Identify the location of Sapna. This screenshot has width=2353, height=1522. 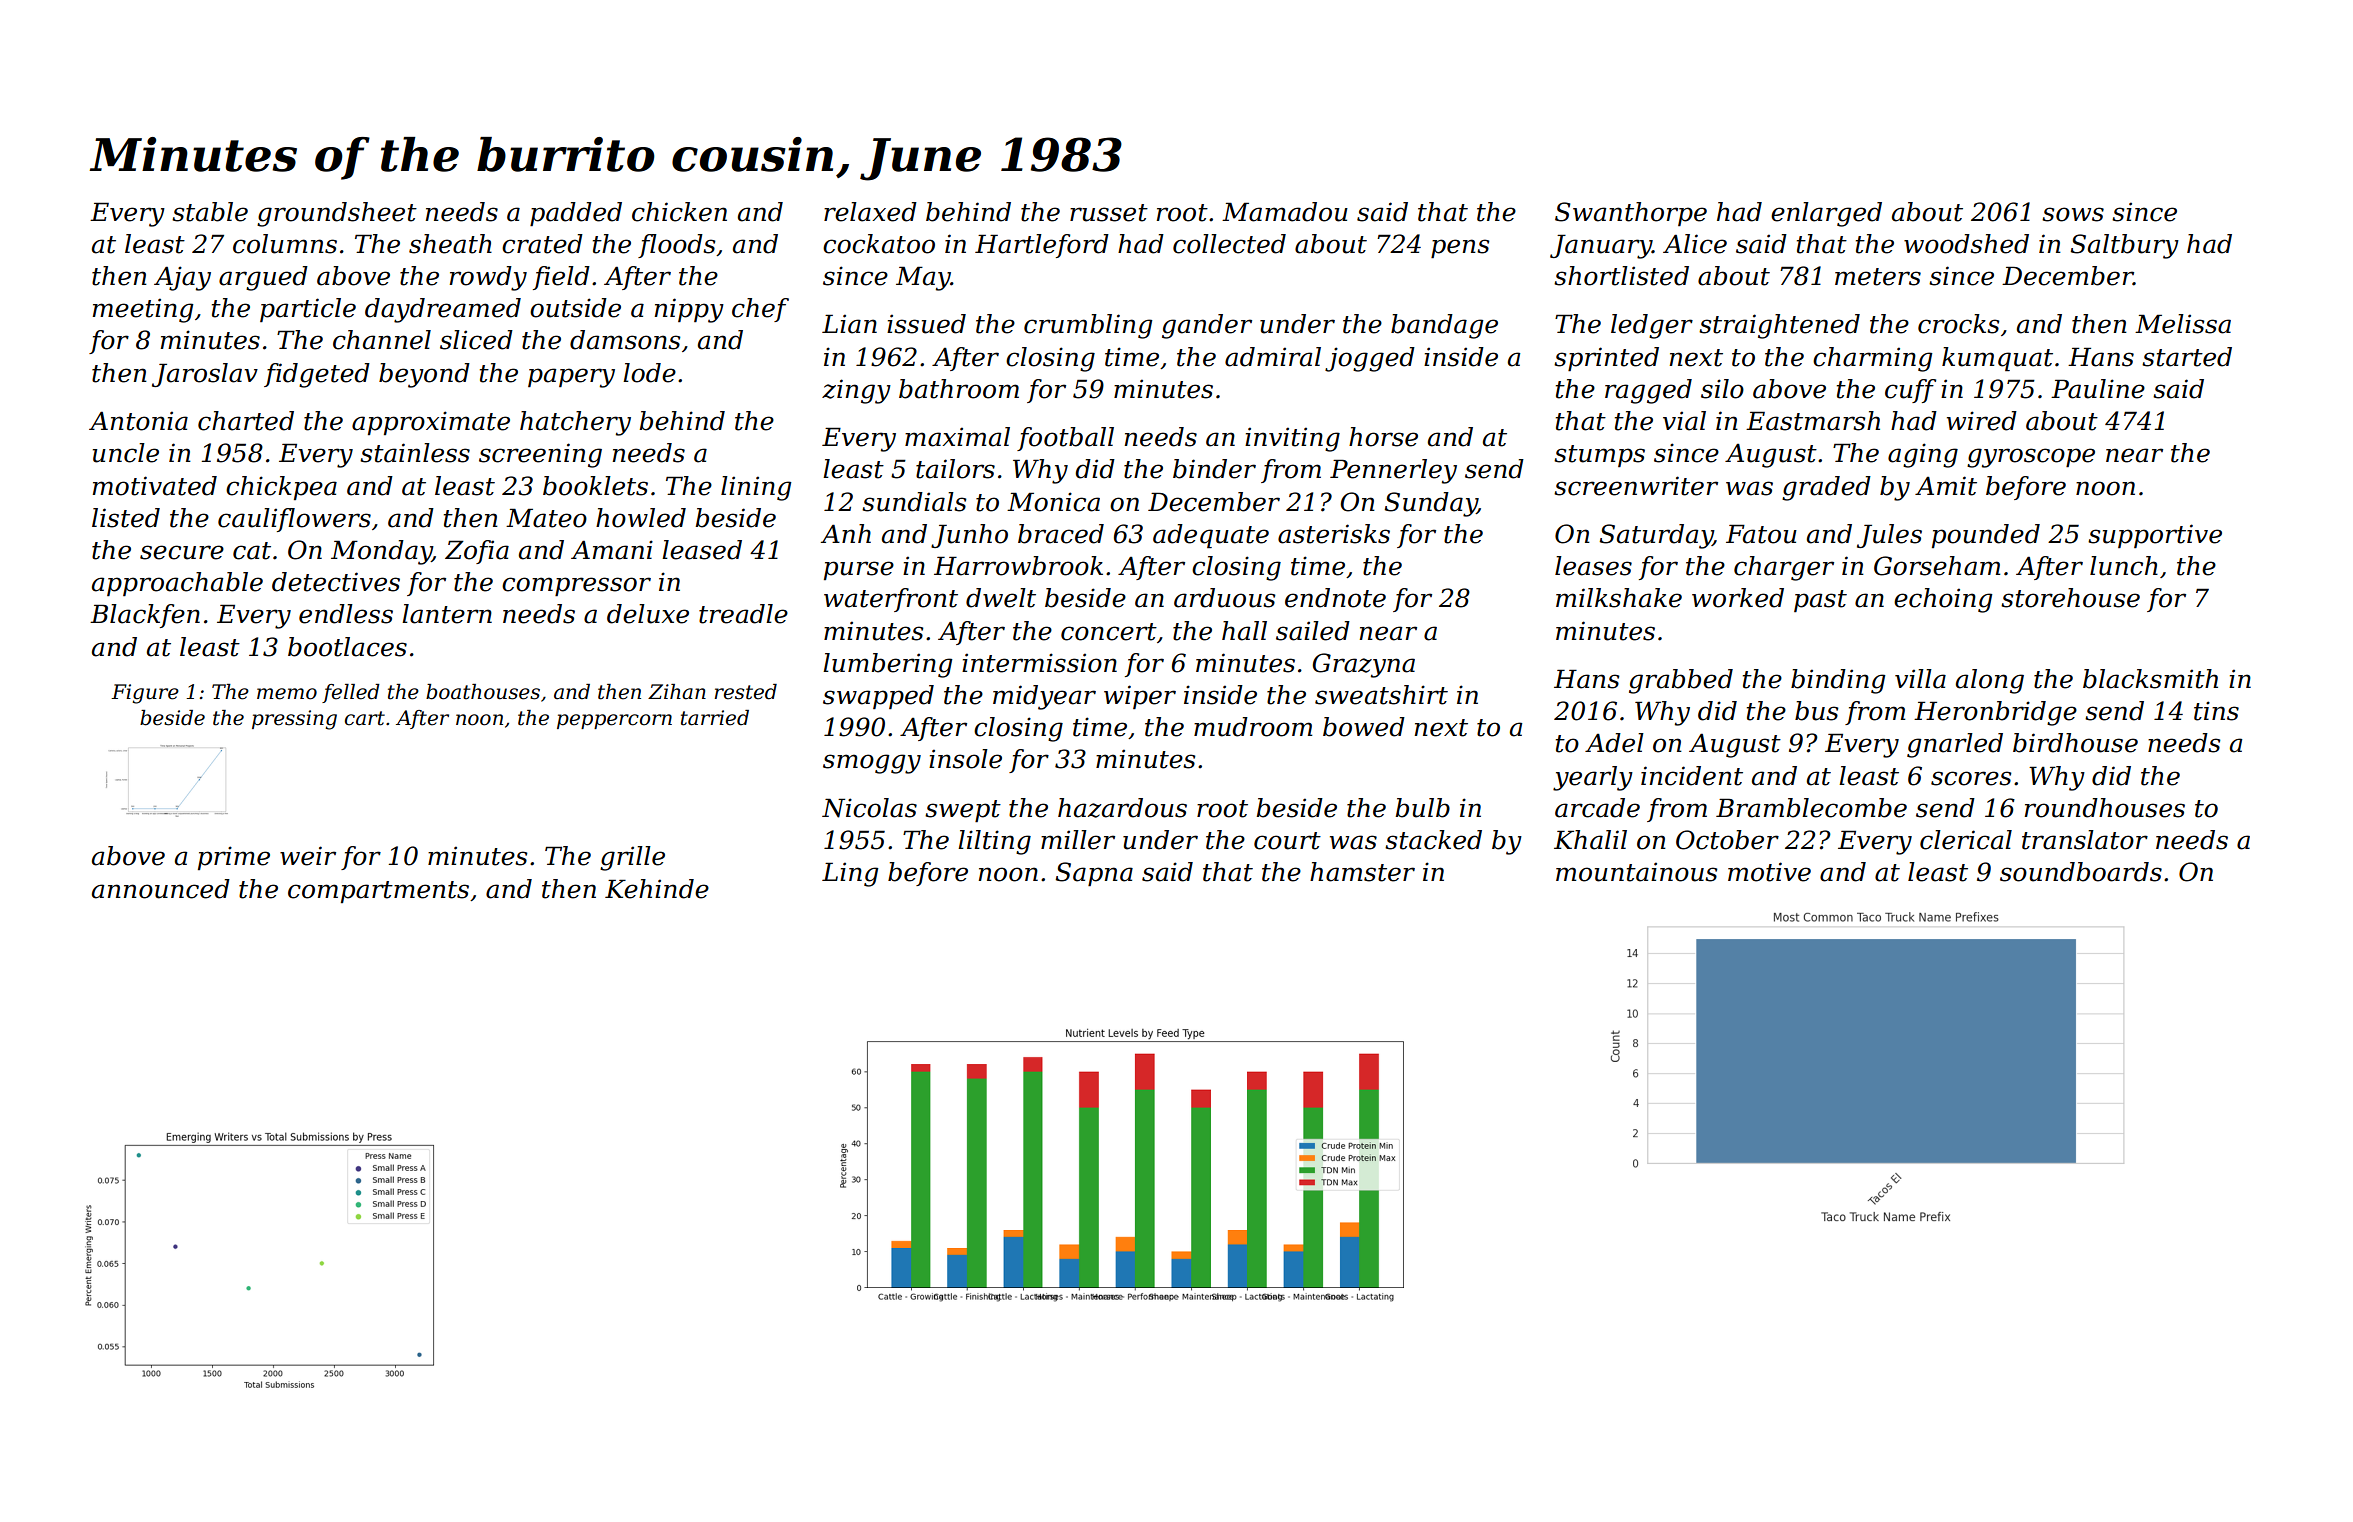
(1094, 874).
